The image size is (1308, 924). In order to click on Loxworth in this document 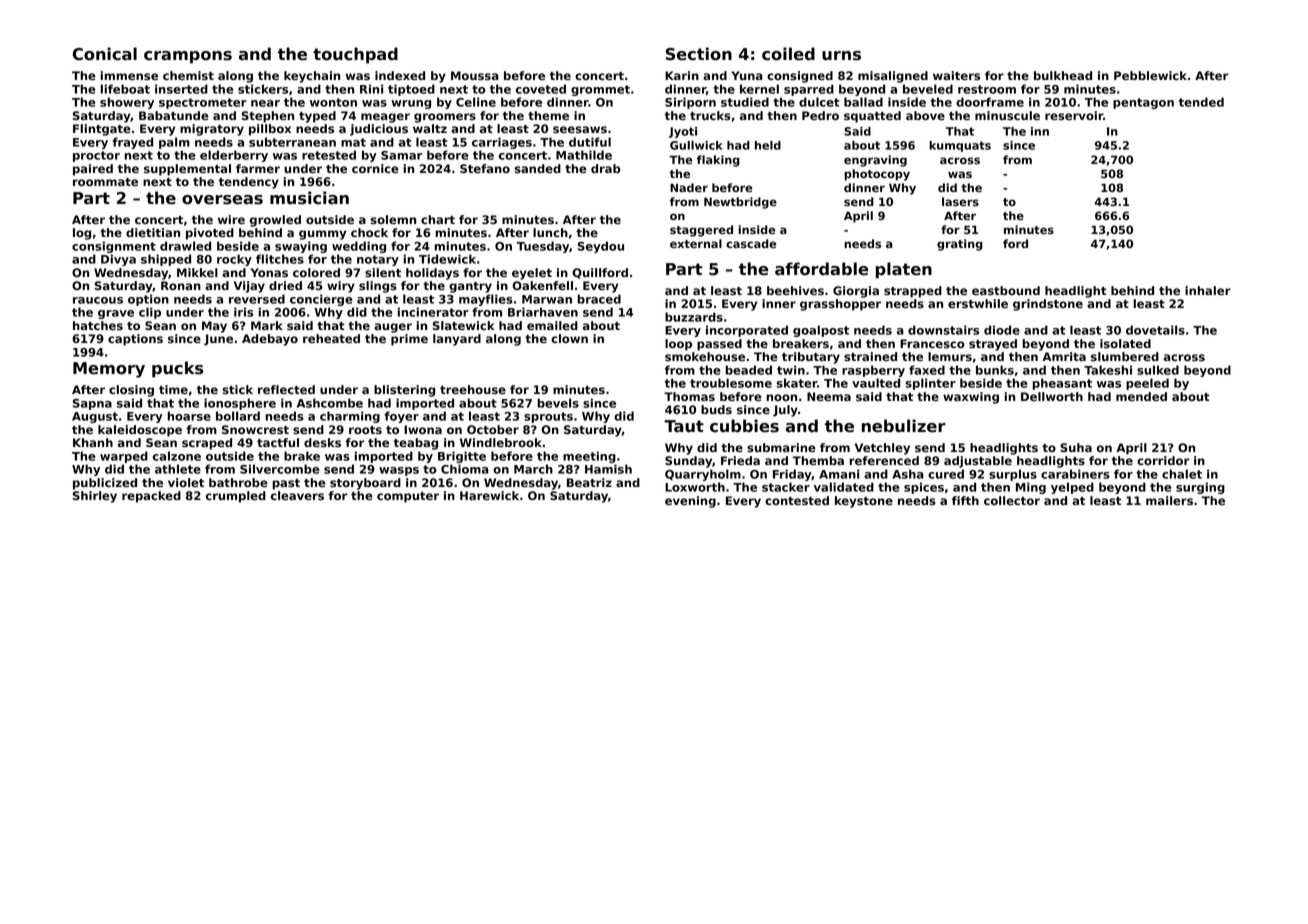, I will do `click(695, 487)`.
